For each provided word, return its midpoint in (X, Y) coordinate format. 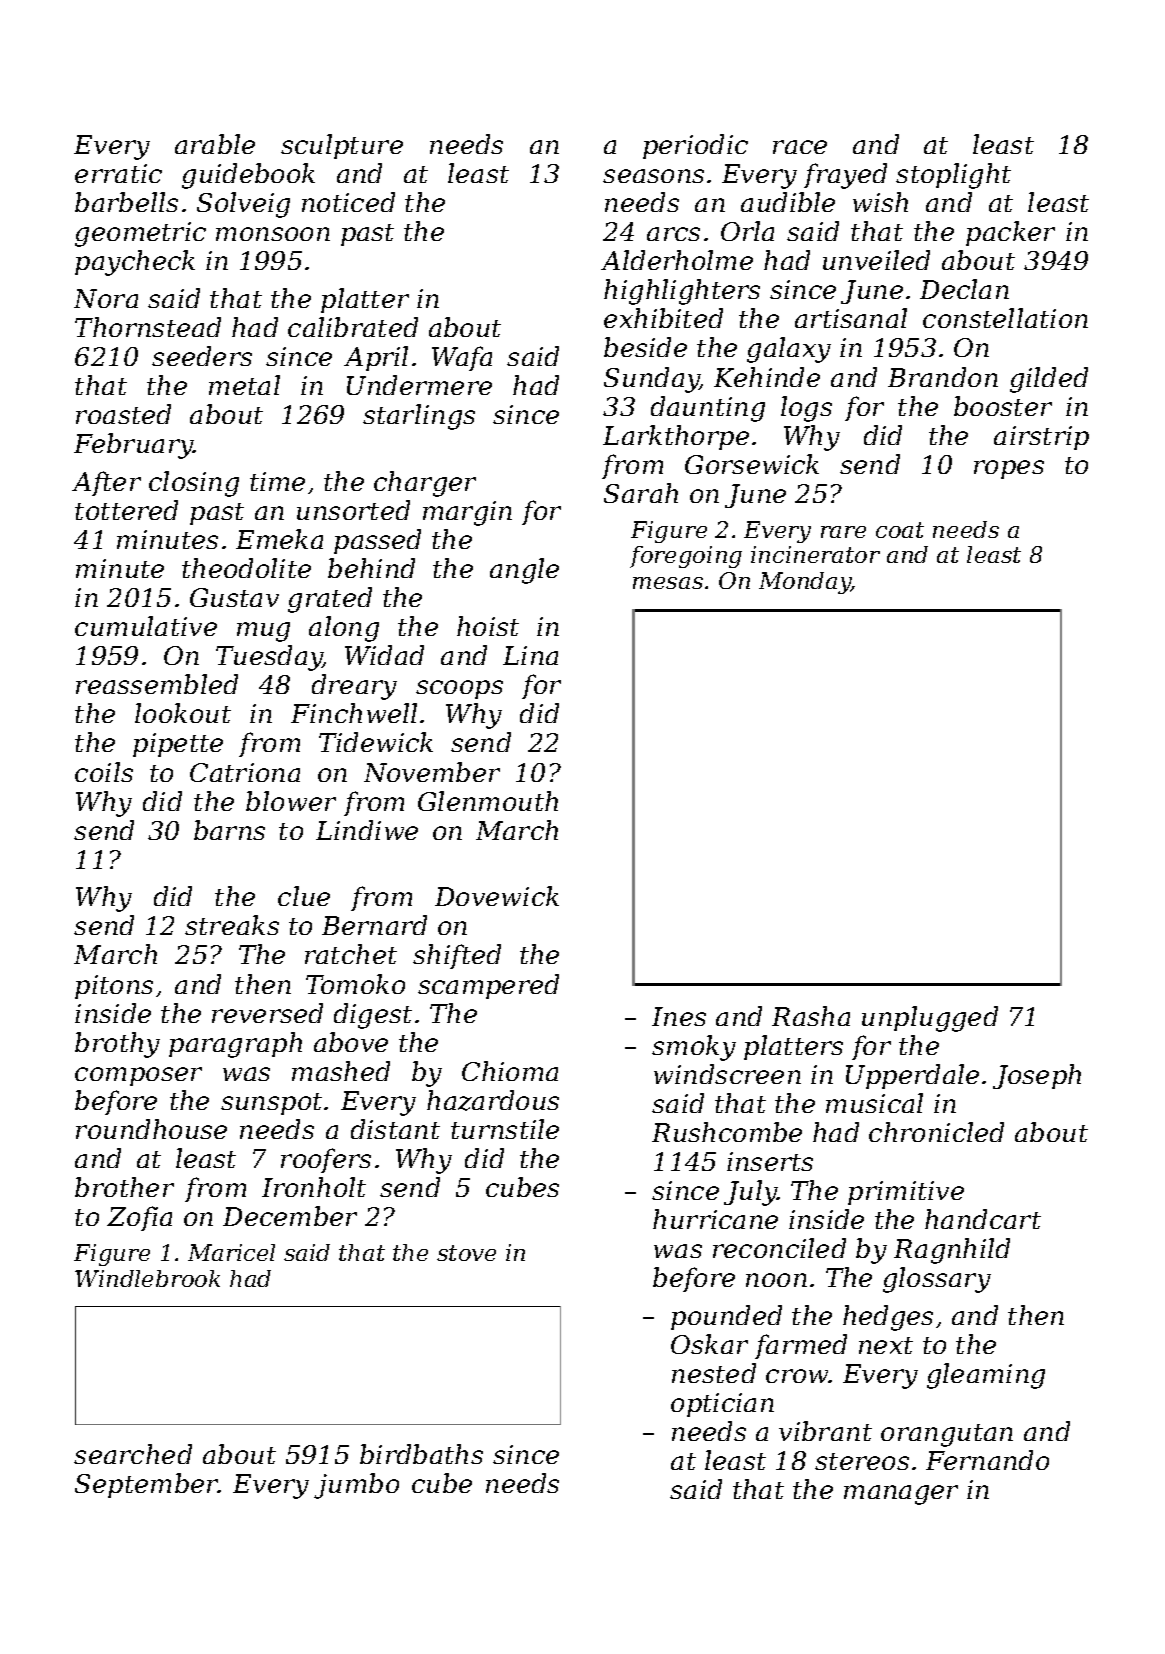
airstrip (1041, 438)
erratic (118, 173)
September (146, 1485)
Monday (805, 583)
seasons (653, 176)
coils (104, 772)
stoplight (953, 176)
